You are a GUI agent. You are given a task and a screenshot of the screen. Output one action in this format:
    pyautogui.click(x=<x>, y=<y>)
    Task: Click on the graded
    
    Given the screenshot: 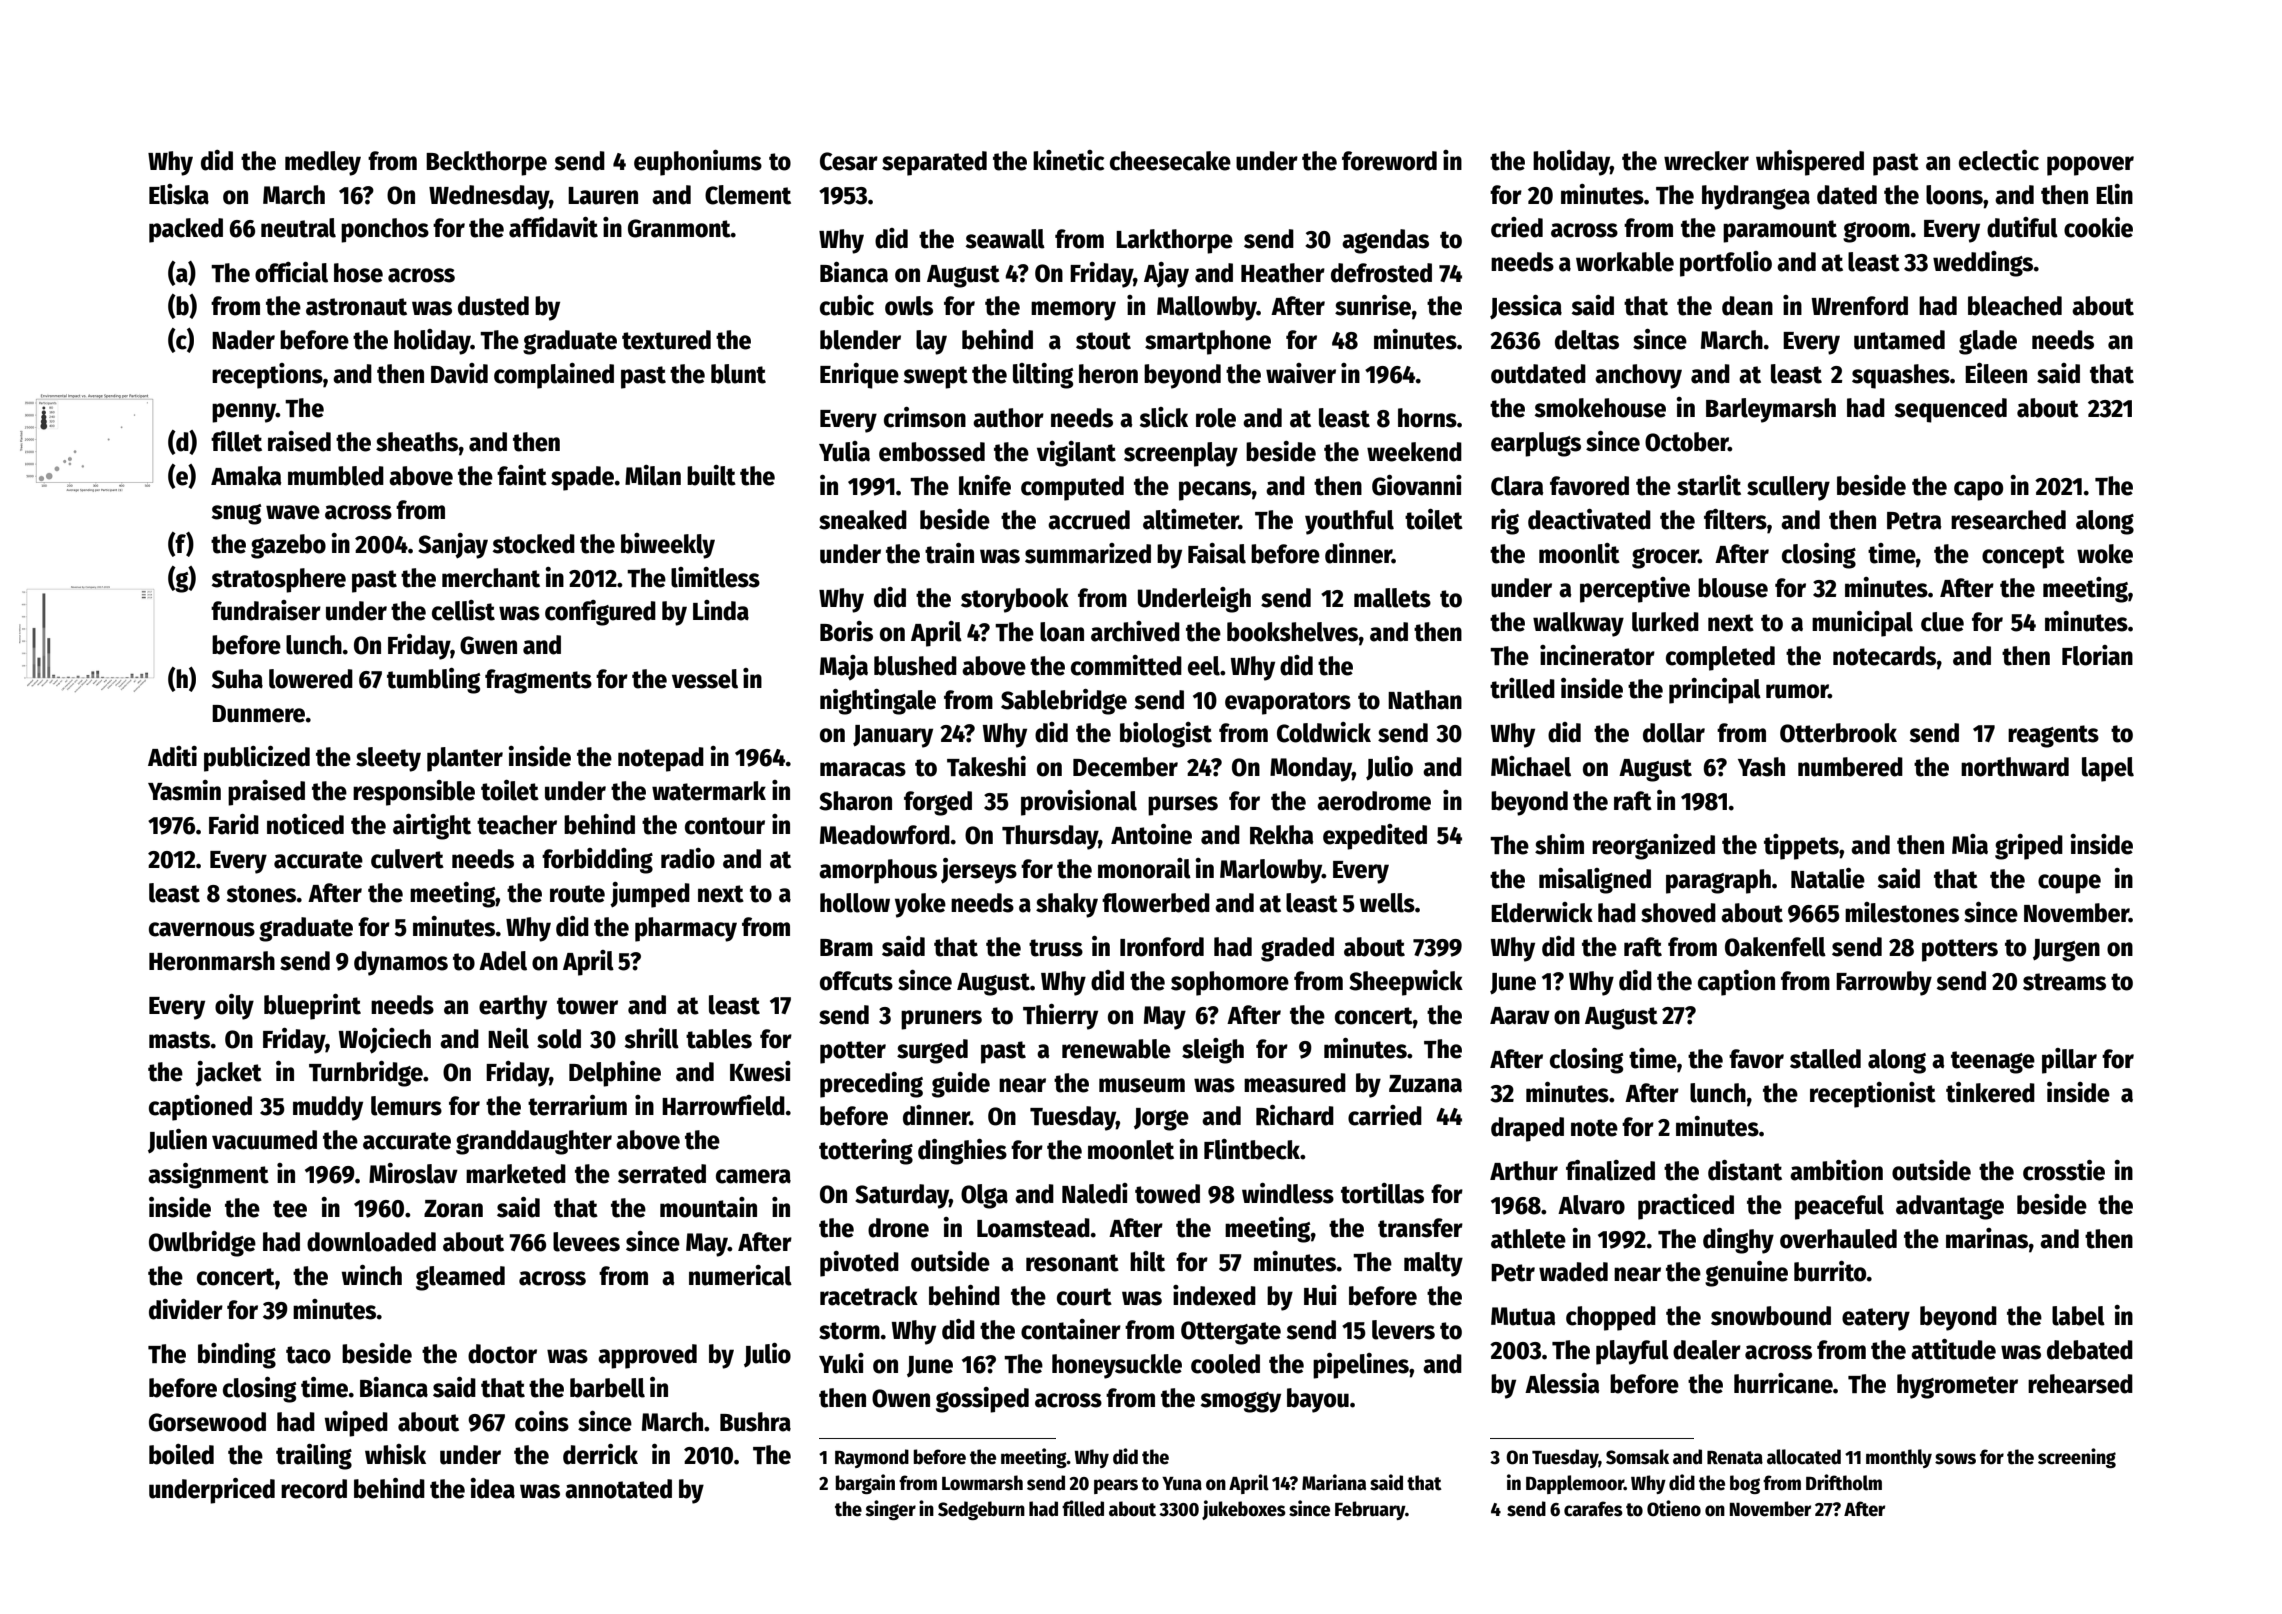 What is the action you would take?
    pyautogui.click(x=1297, y=949)
